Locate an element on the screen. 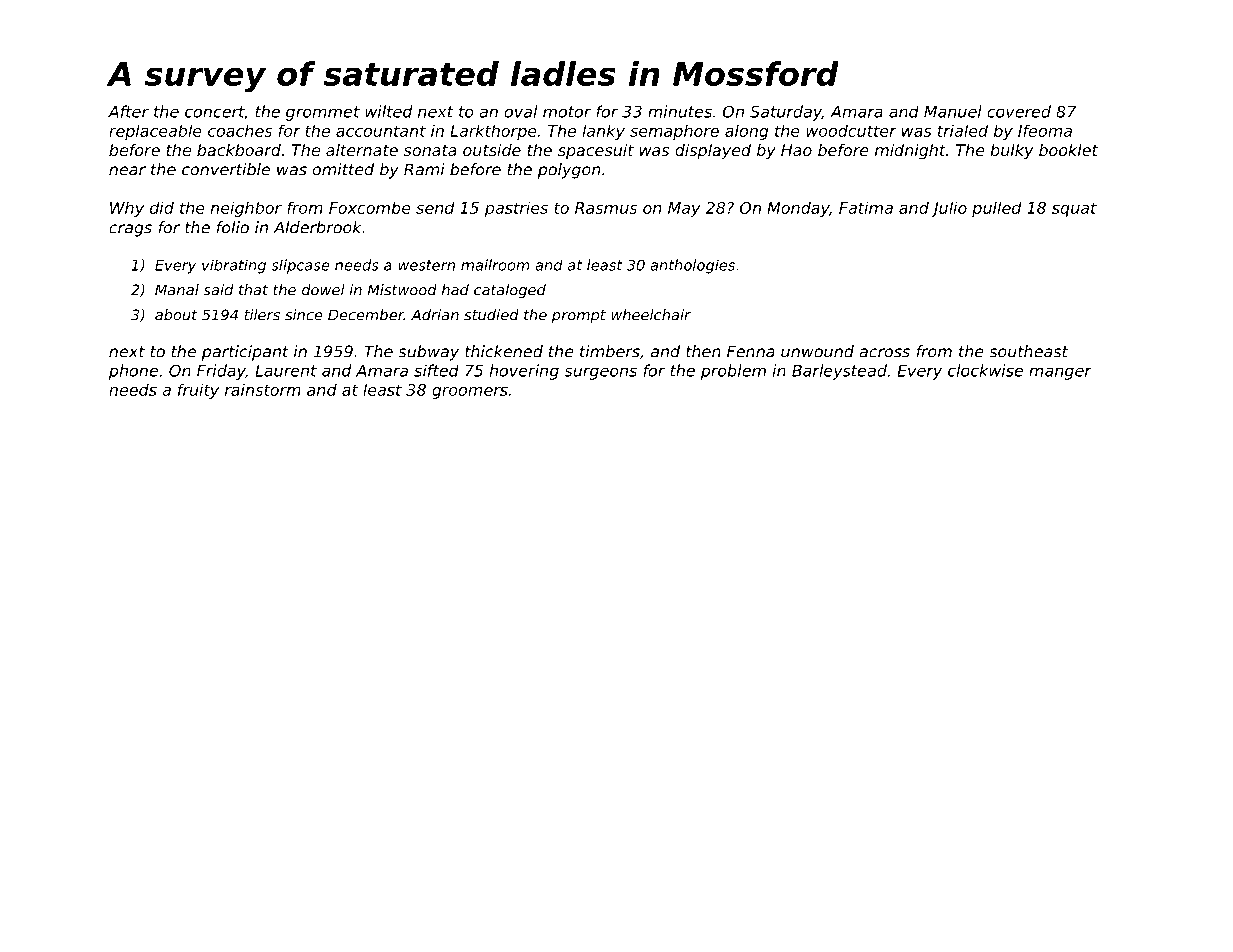  trialed is located at coordinates (963, 130).
